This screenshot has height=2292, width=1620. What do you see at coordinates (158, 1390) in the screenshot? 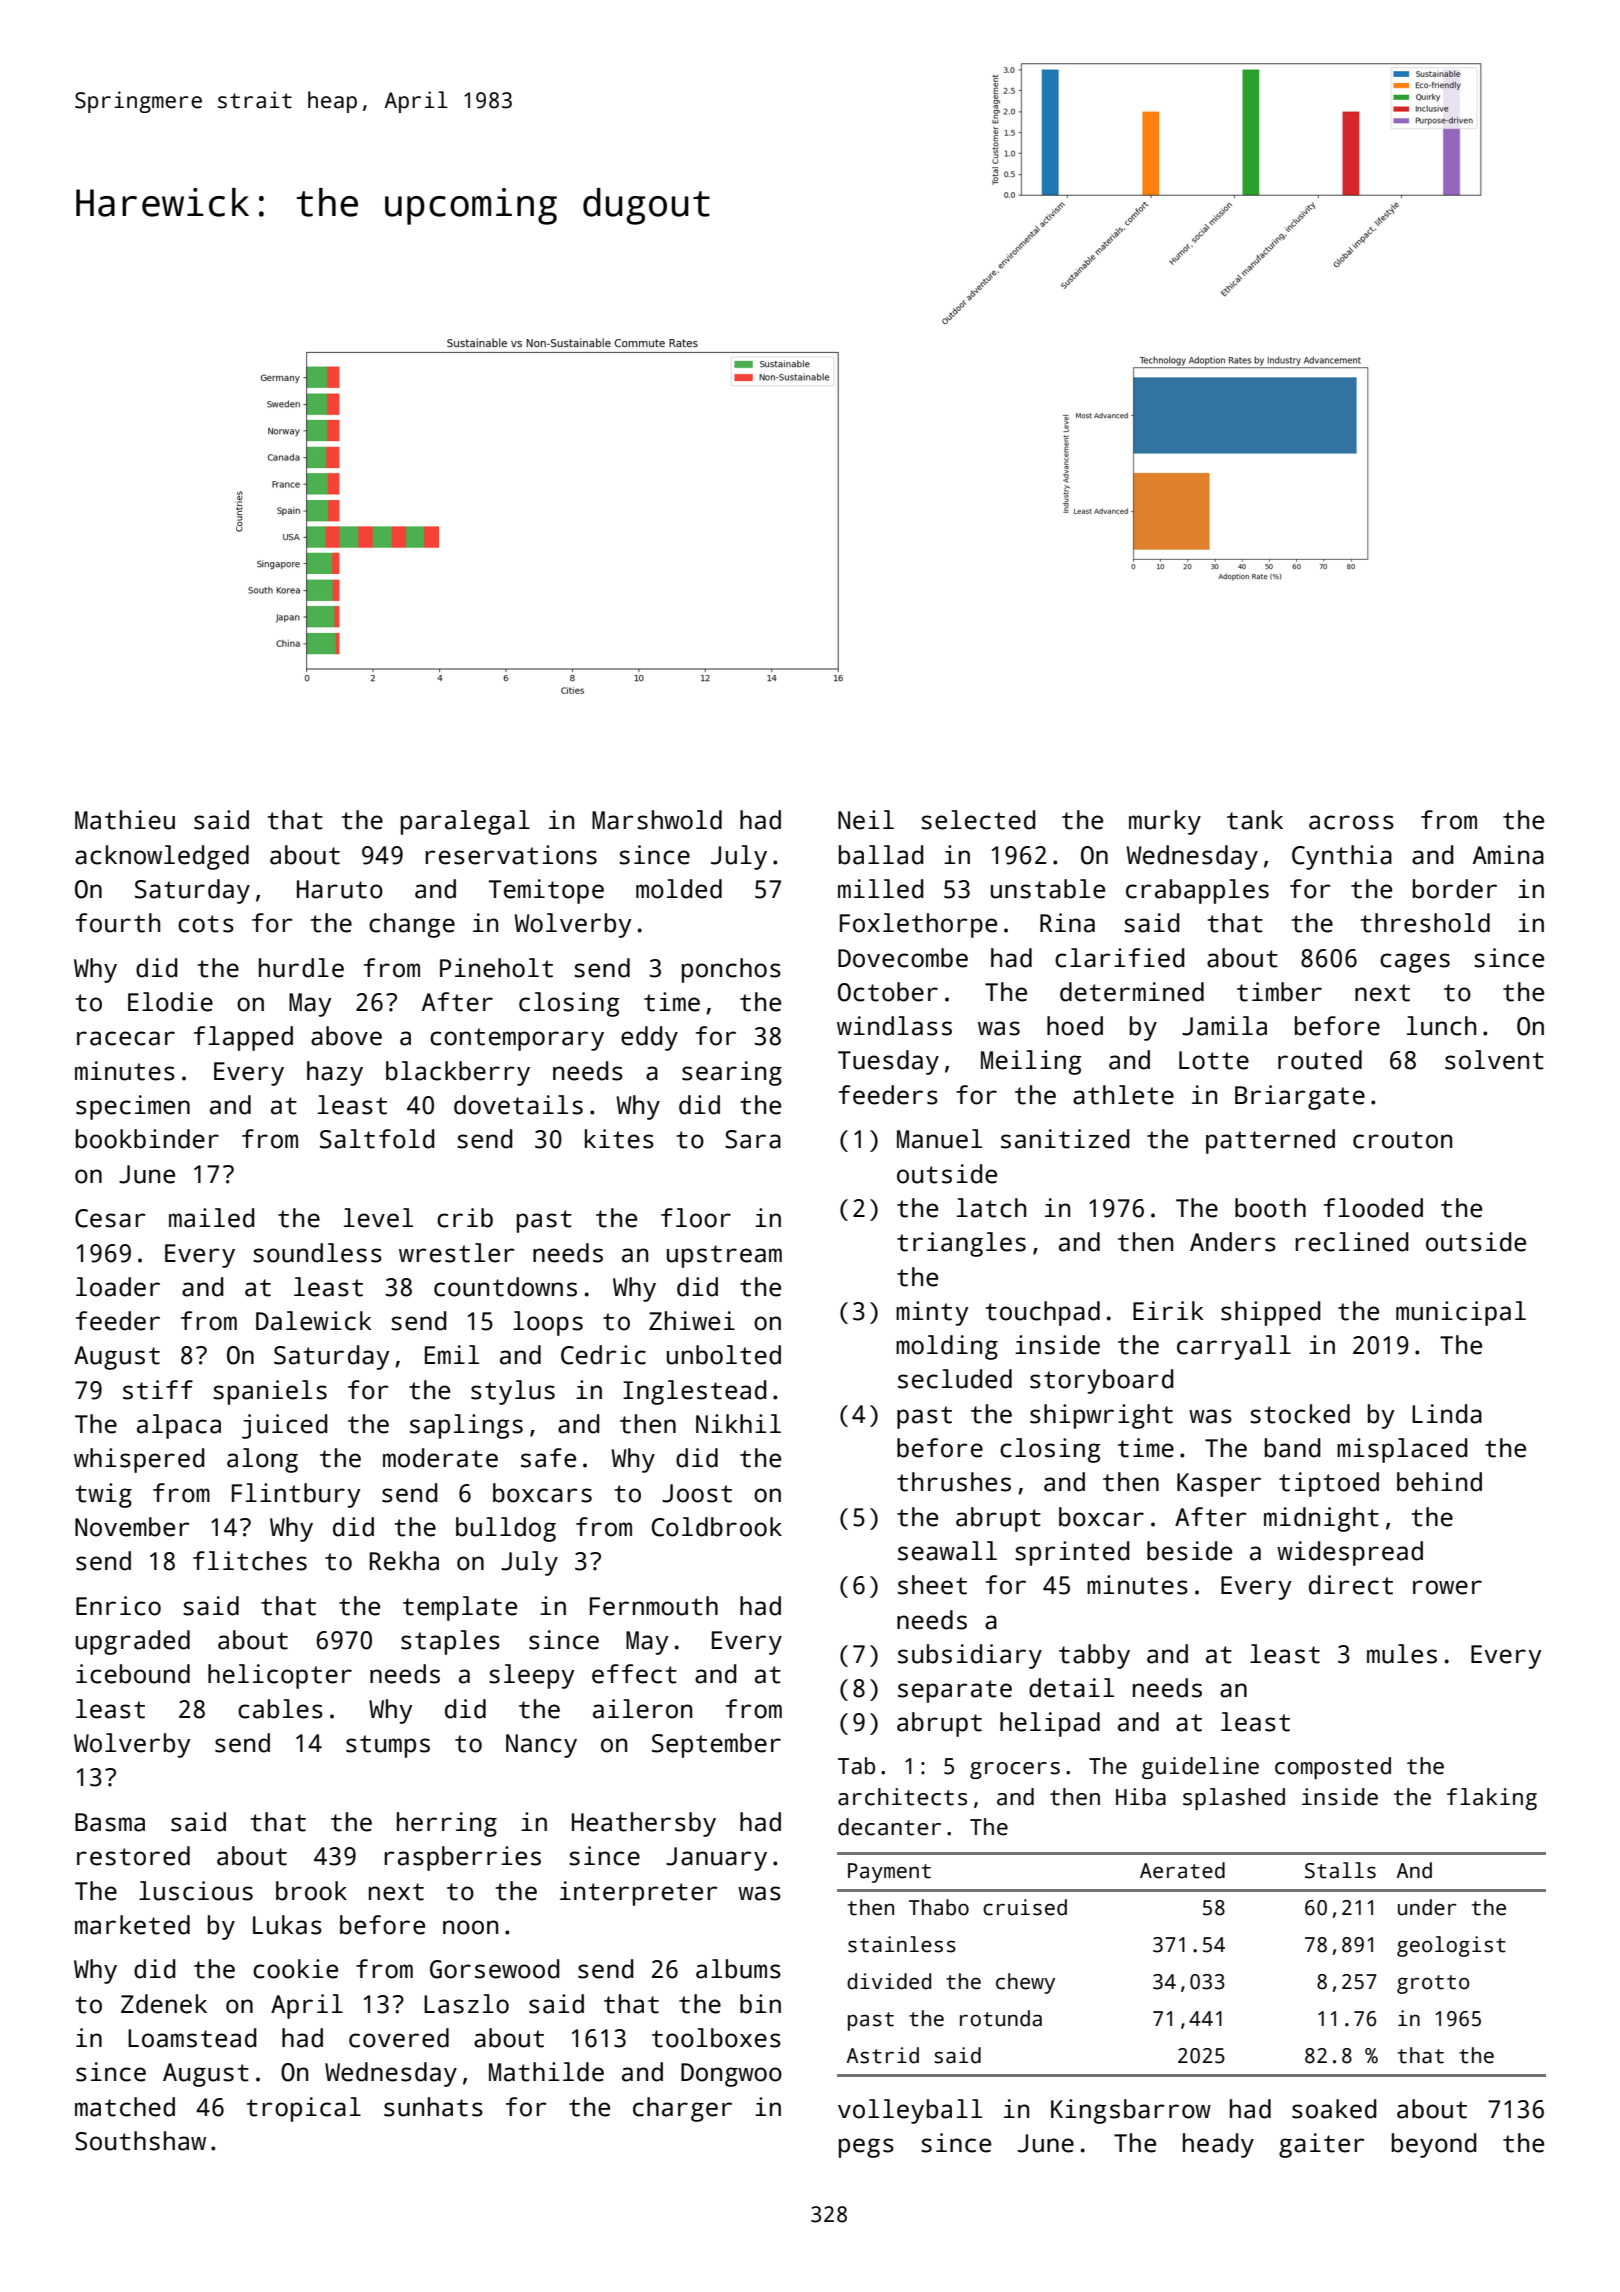
I see `stiff` at bounding box center [158, 1390].
